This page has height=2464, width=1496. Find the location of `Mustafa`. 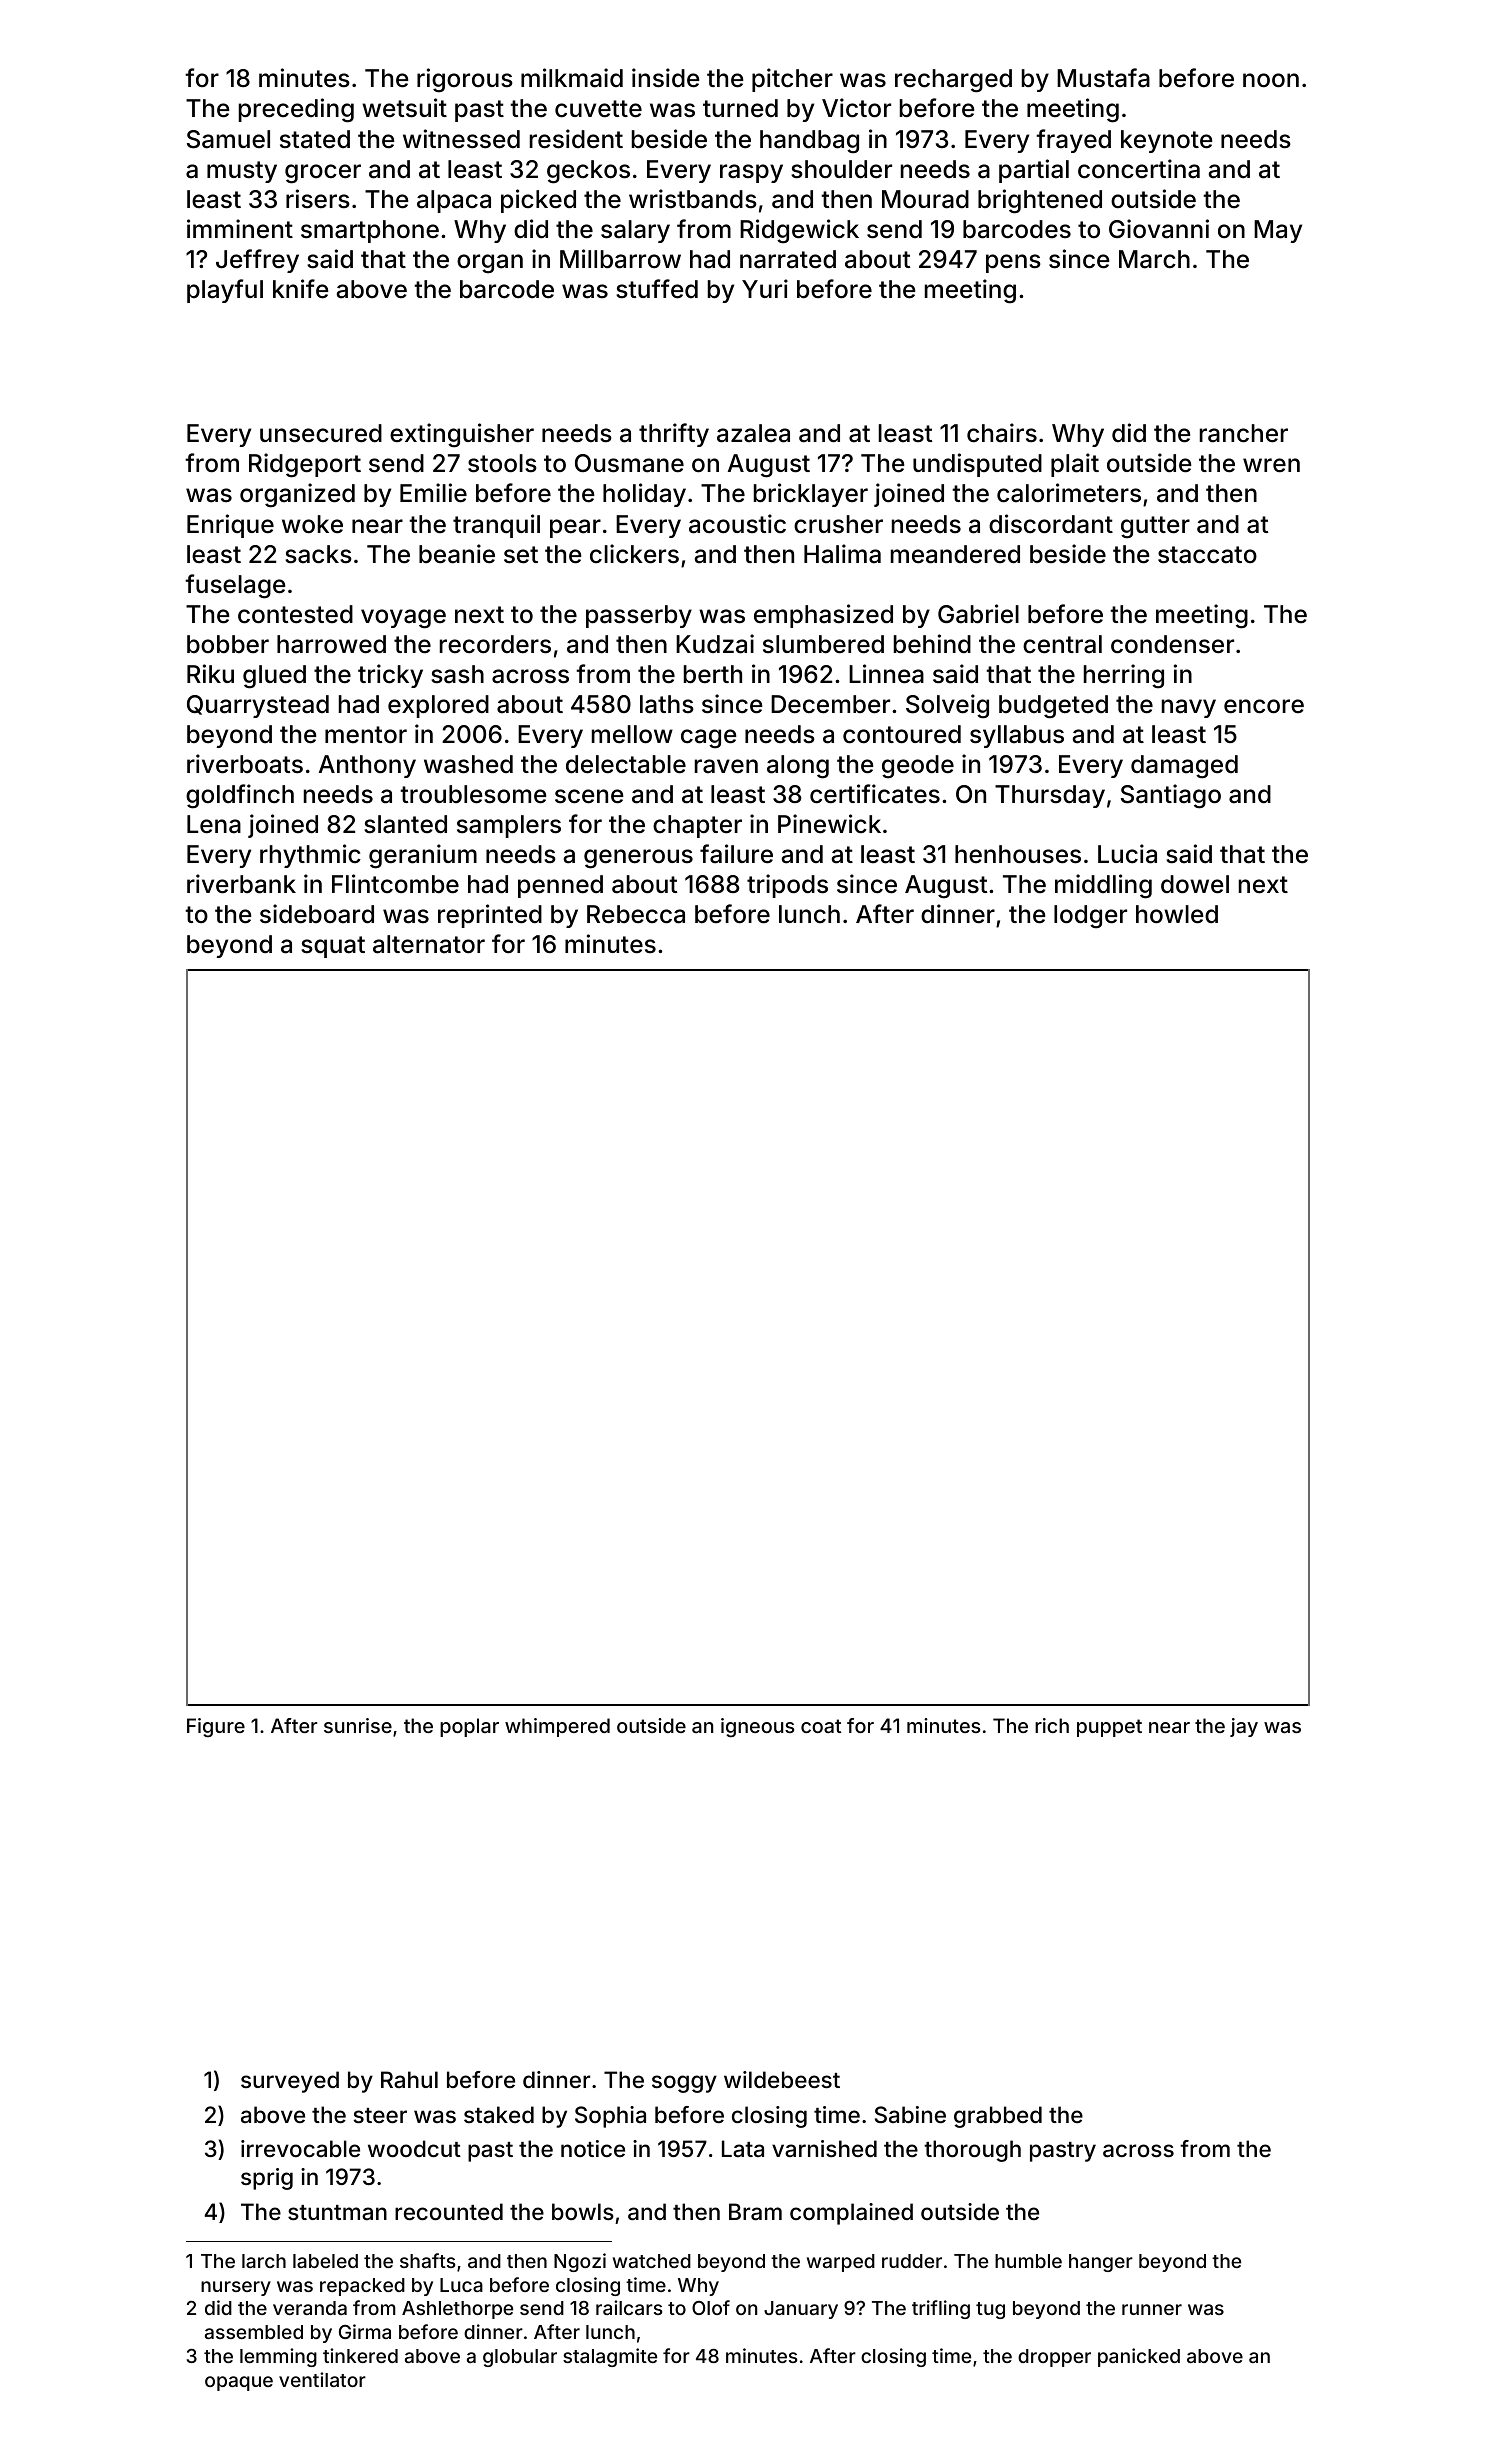

Mustafa is located at coordinates (1103, 78).
